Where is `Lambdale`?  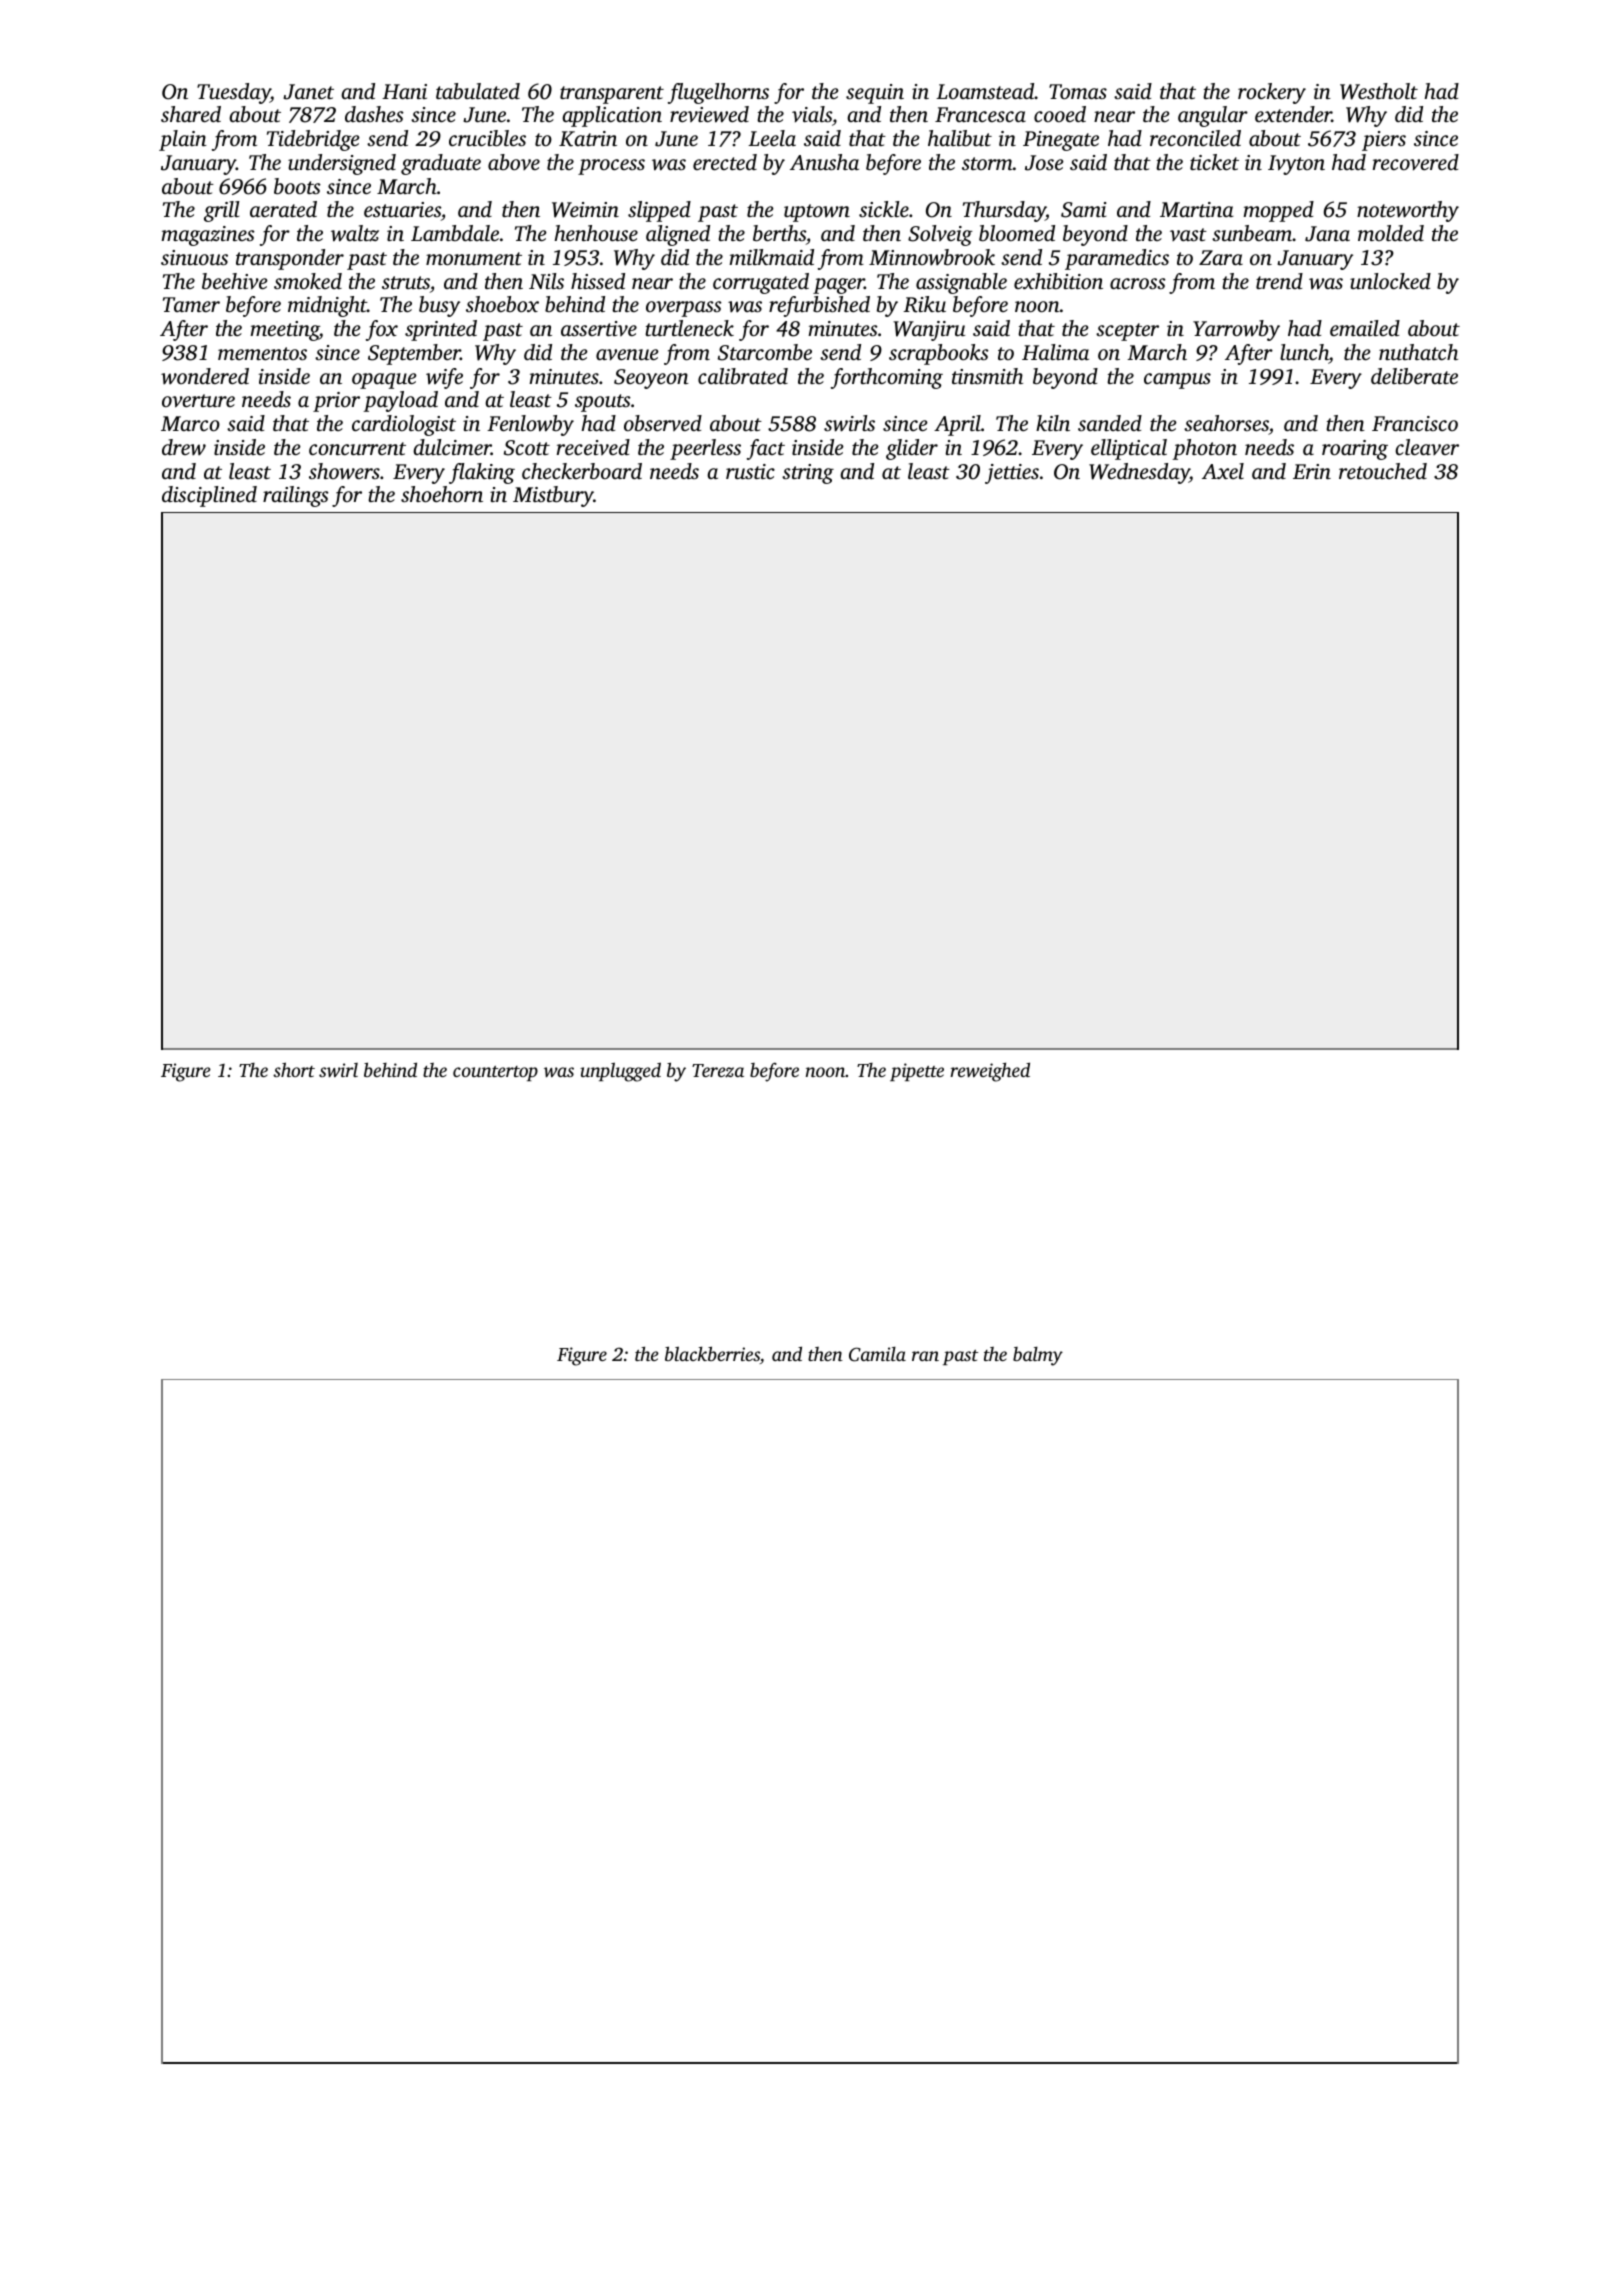
Lambdale is located at coordinates (455, 233).
